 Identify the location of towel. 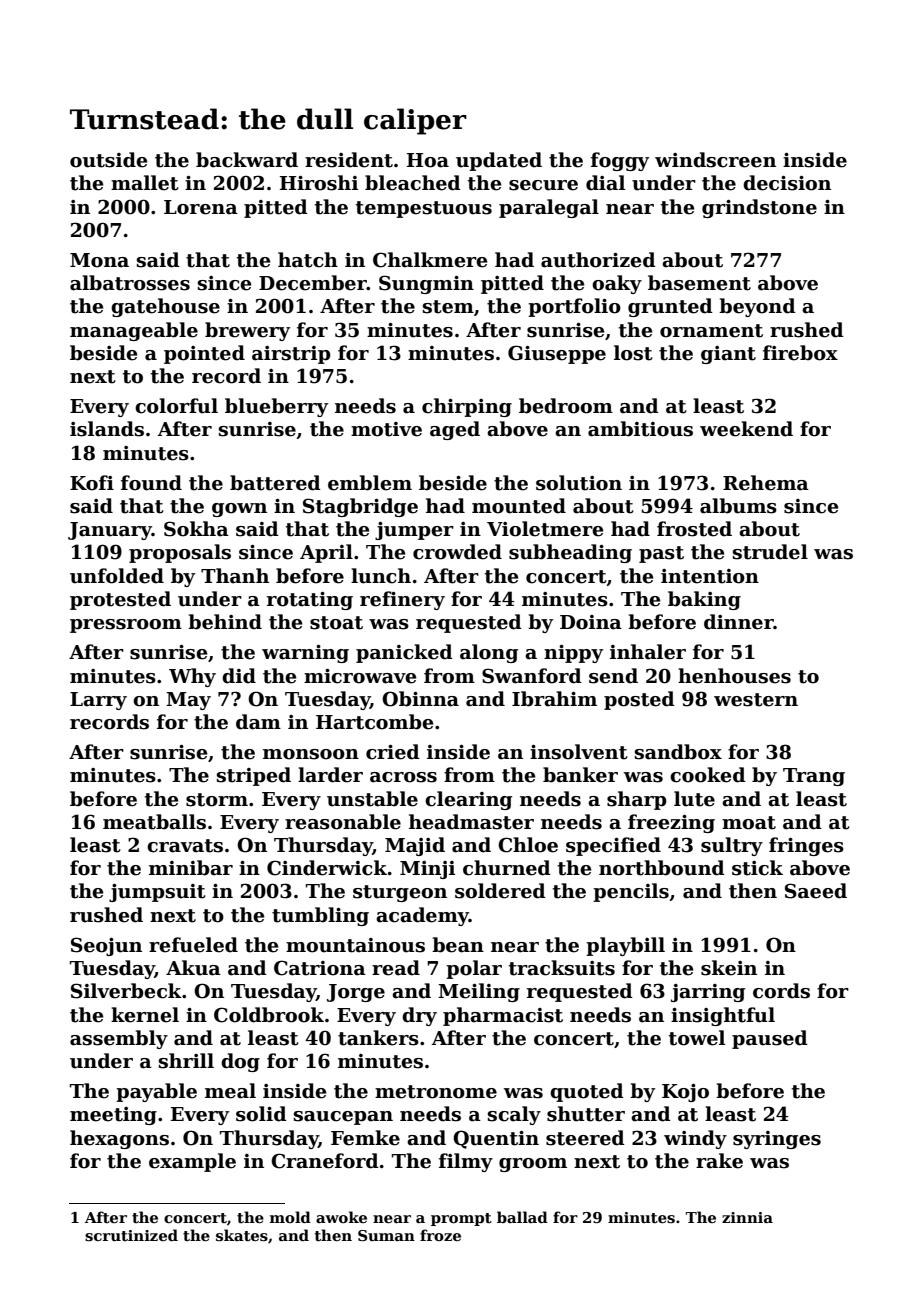
(697, 1038).
